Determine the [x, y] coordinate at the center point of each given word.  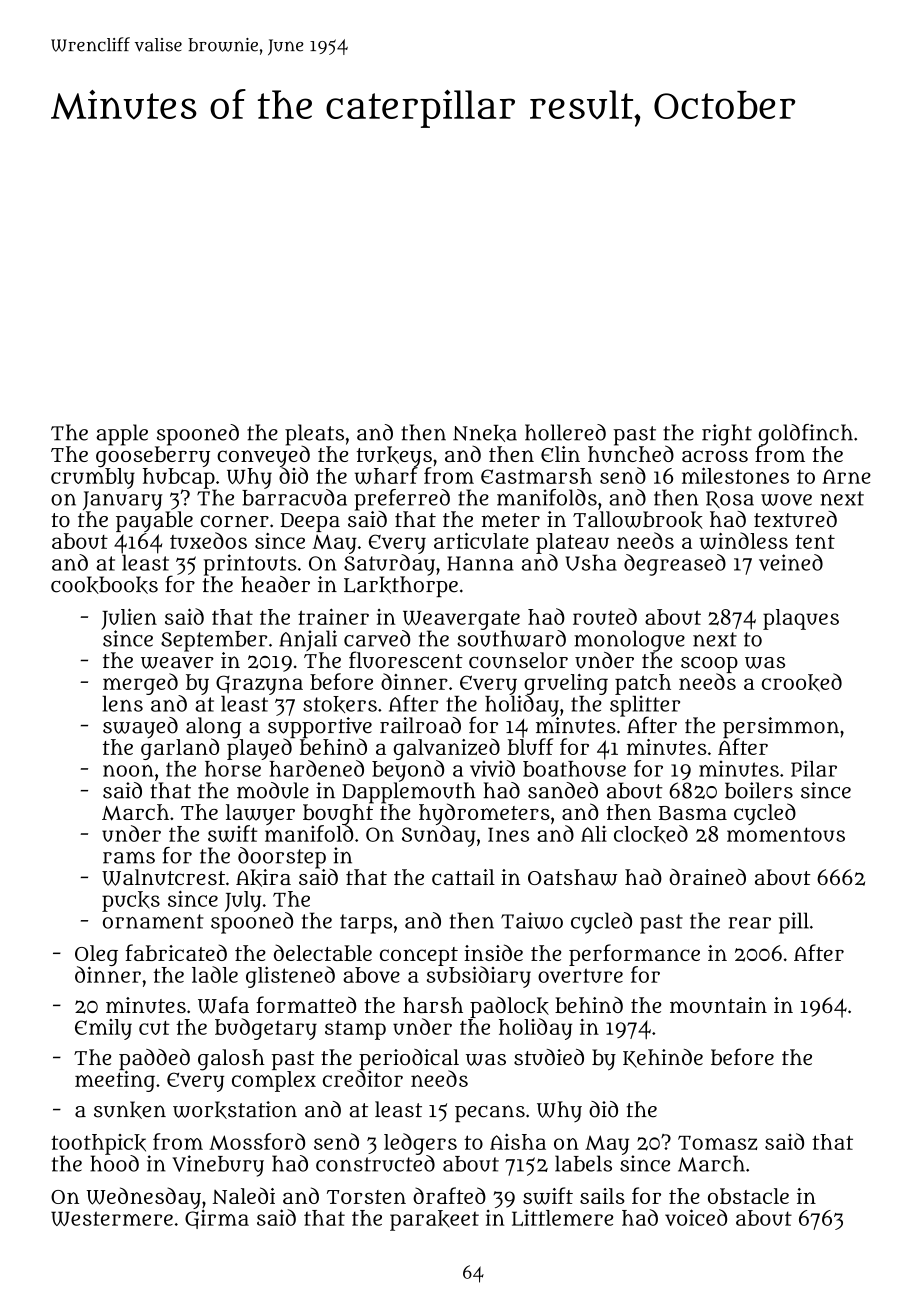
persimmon [781, 727]
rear [750, 923]
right [727, 435]
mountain [718, 1005]
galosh [231, 1060]
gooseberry [153, 457]
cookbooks [104, 585]
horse [233, 769]
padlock [509, 1007]
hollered [565, 432]
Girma [217, 1219]
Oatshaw [572, 877]
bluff [530, 746]
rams [129, 857]
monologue [629, 641]
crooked [802, 682]
